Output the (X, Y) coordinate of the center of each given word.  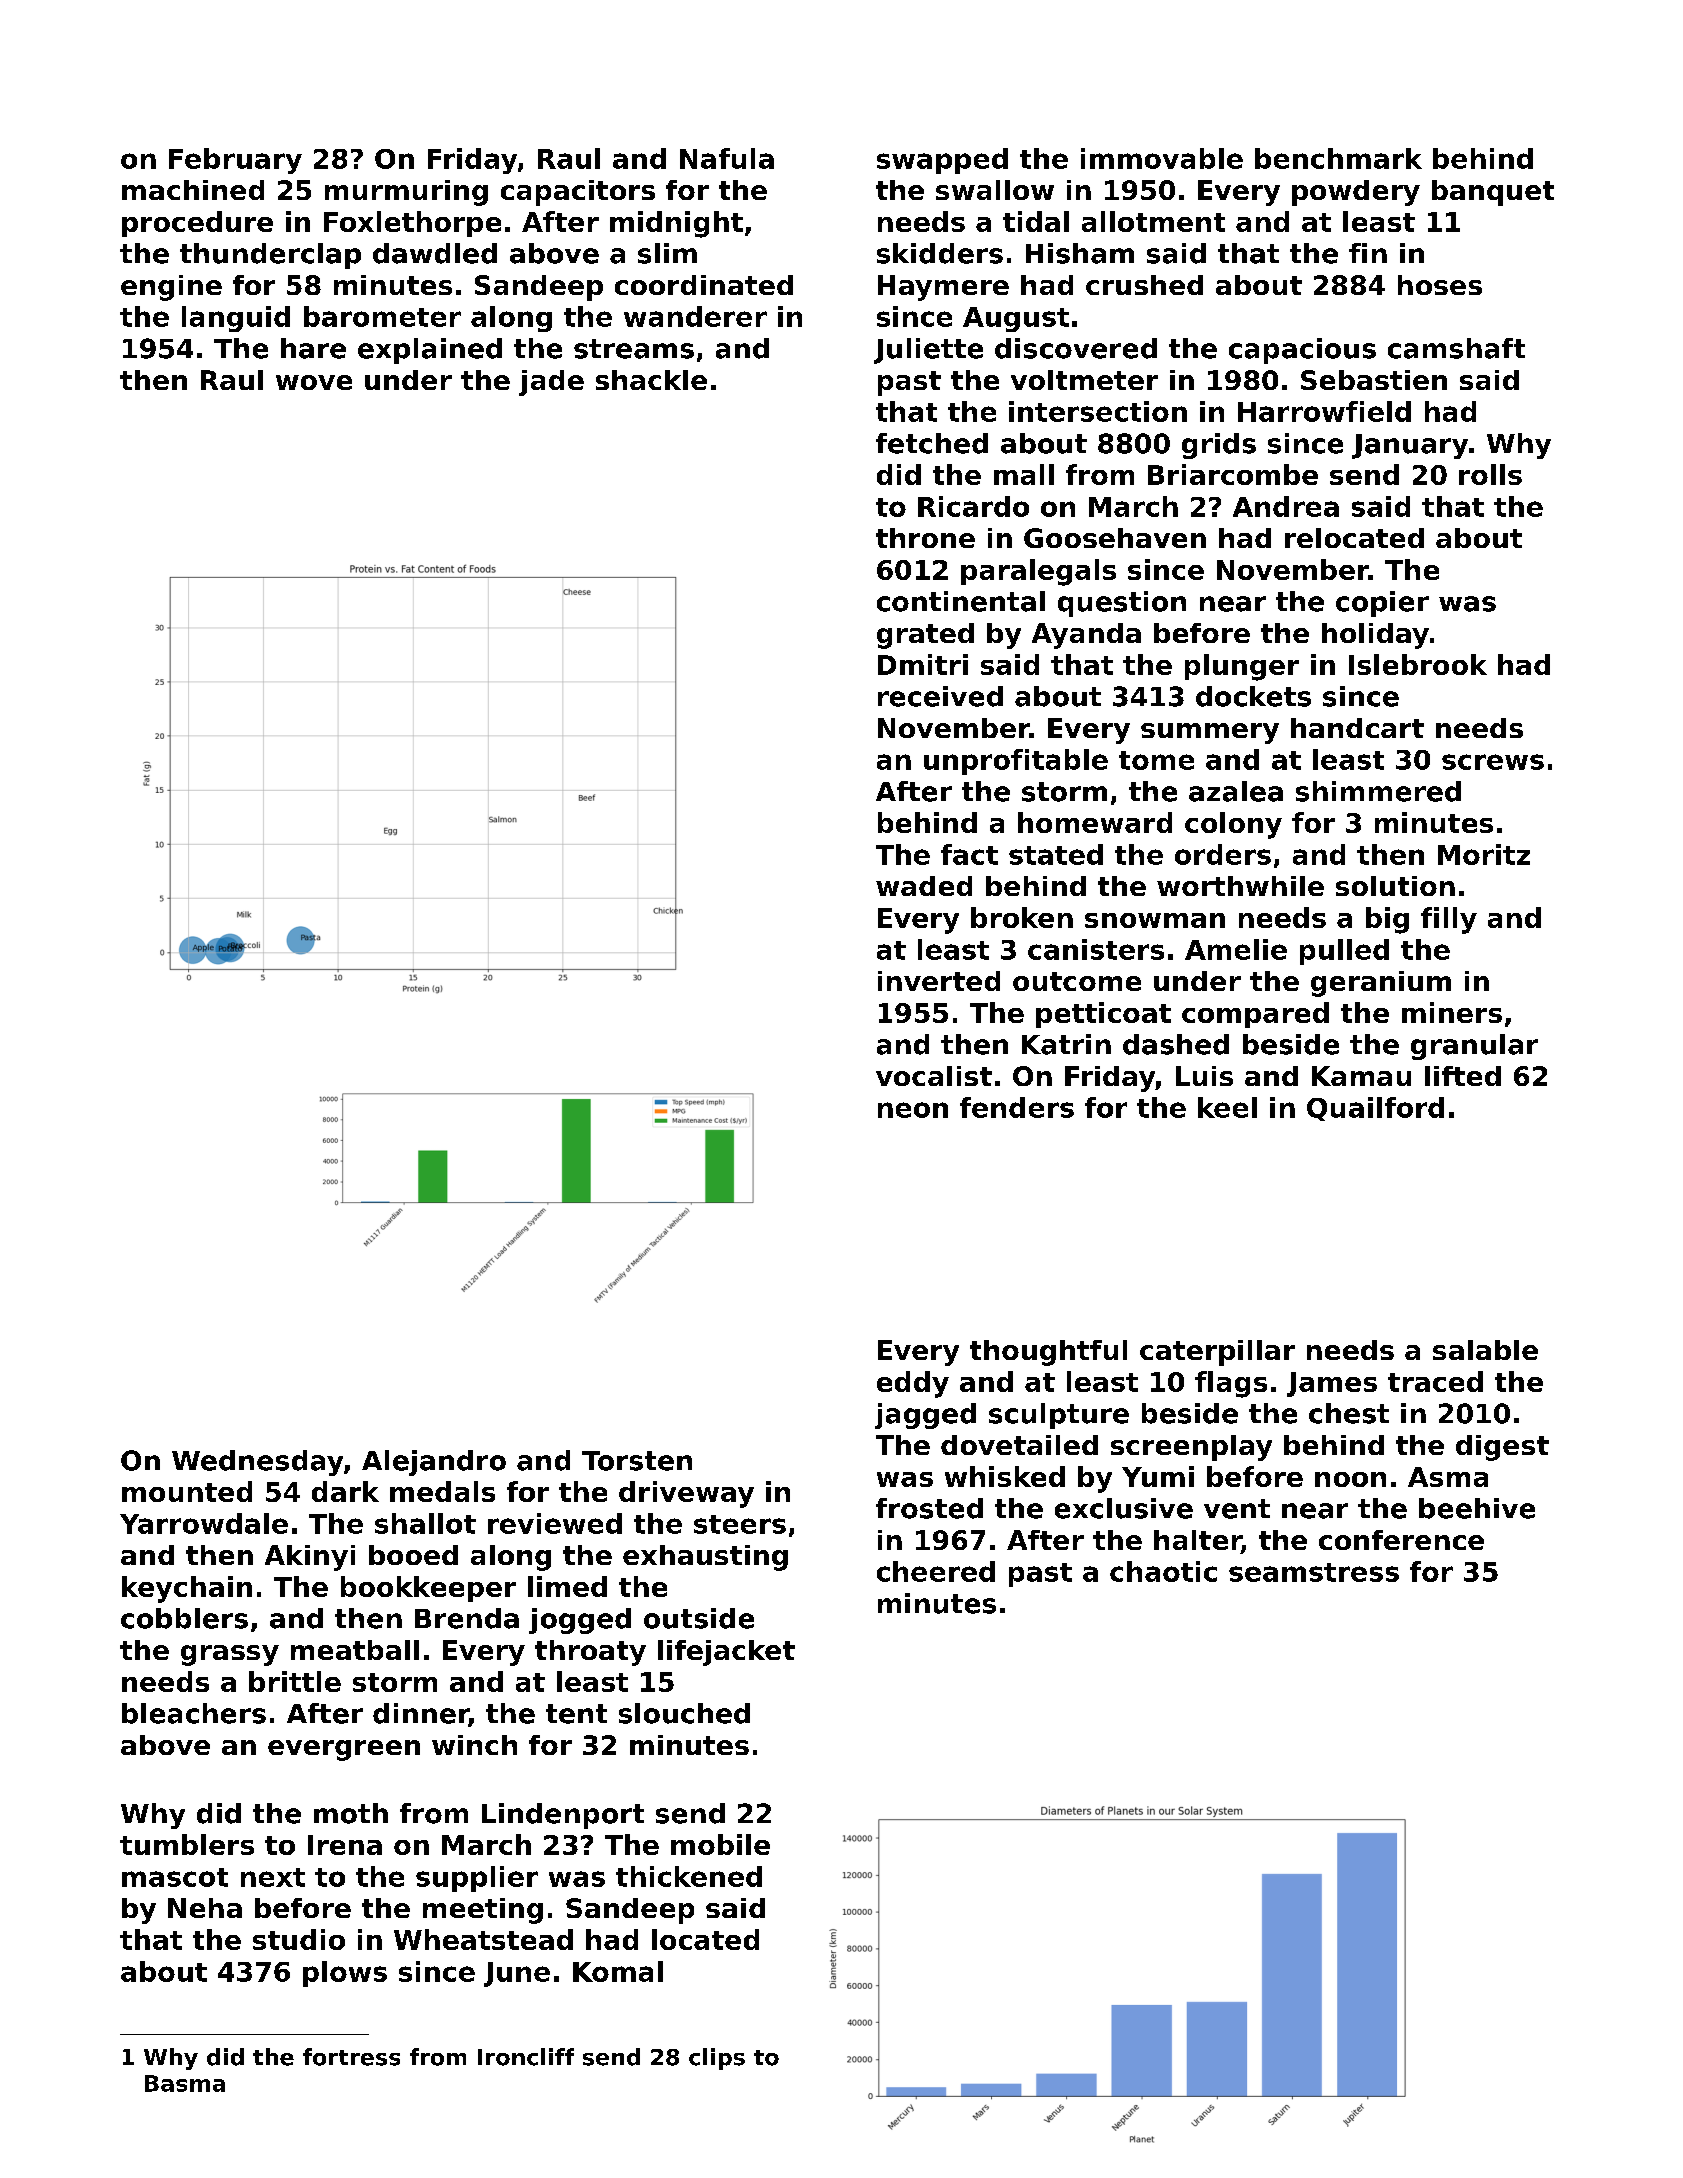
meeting (483, 1911)
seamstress (1314, 1572)
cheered (936, 1571)
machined (193, 190)
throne (925, 538)
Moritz (1484, 854)
